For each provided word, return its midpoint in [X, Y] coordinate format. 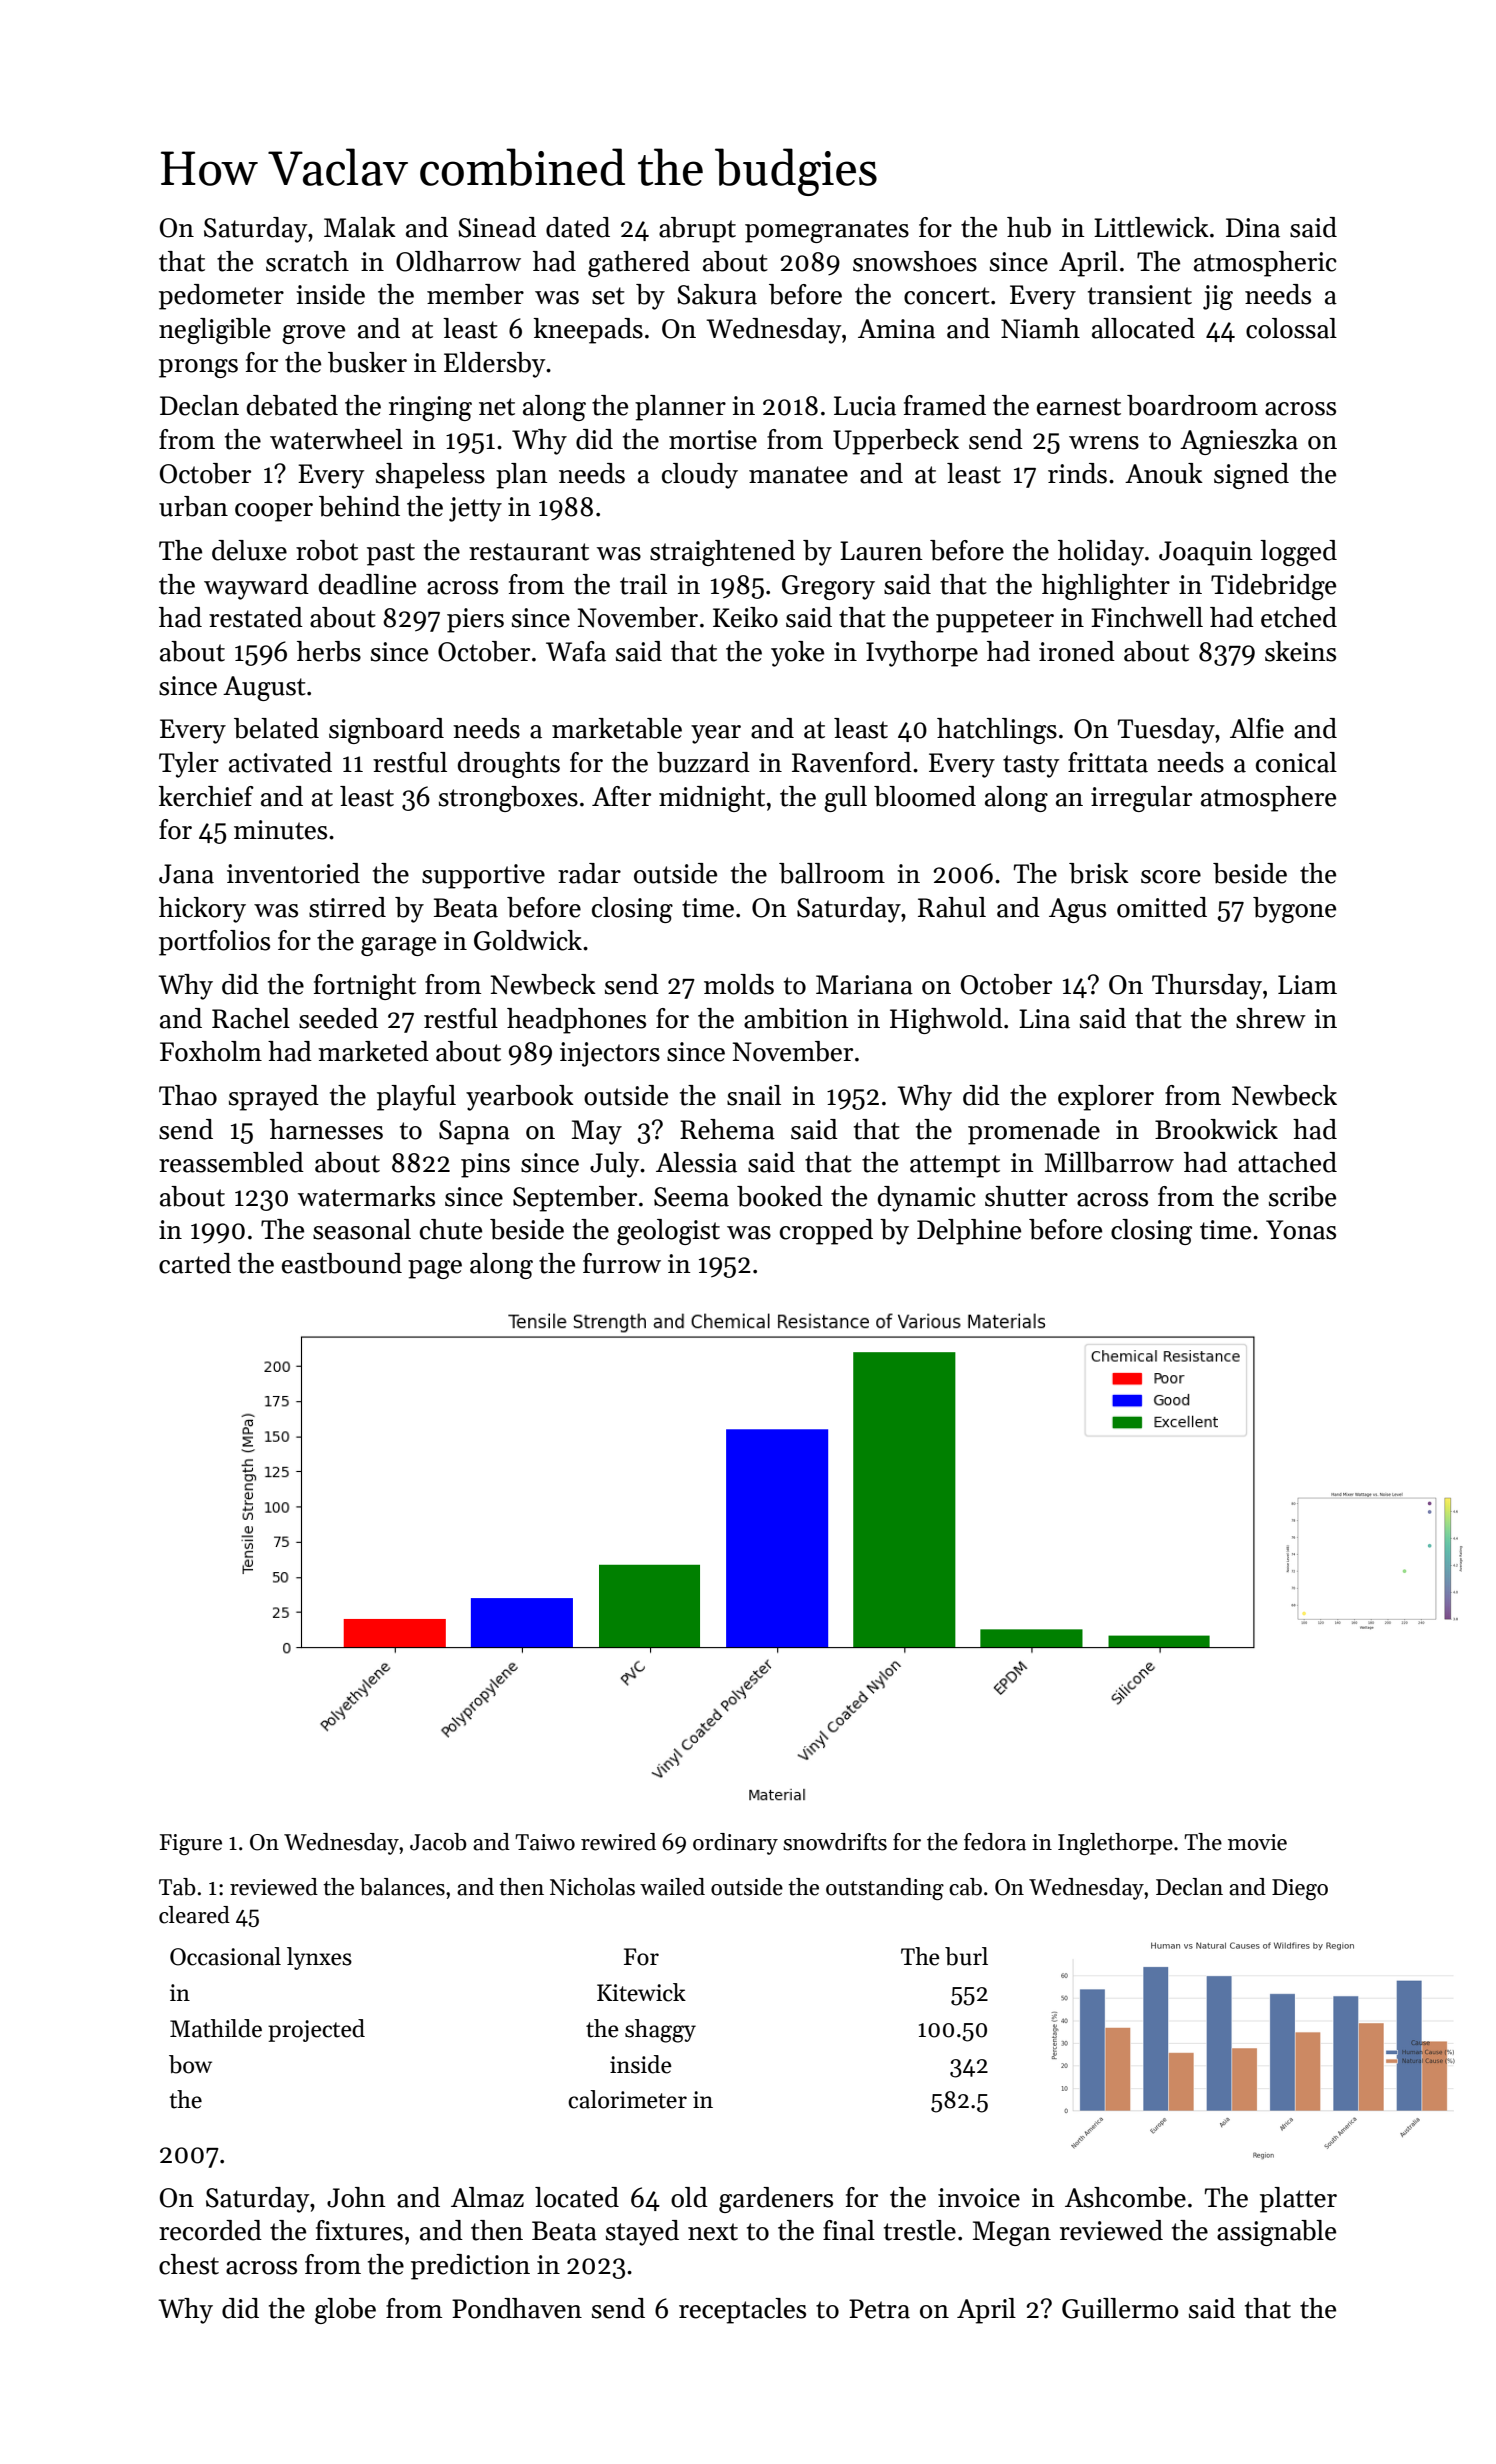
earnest [1079, 407]
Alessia [696, 1162]
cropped [826, 1232]
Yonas [1301, 1230]
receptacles [742, 2311]
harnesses [326, 1129]
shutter [1026, 1196]
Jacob [438, 1842]
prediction [470, 2267]
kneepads [588, 331]
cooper [274, 512]
